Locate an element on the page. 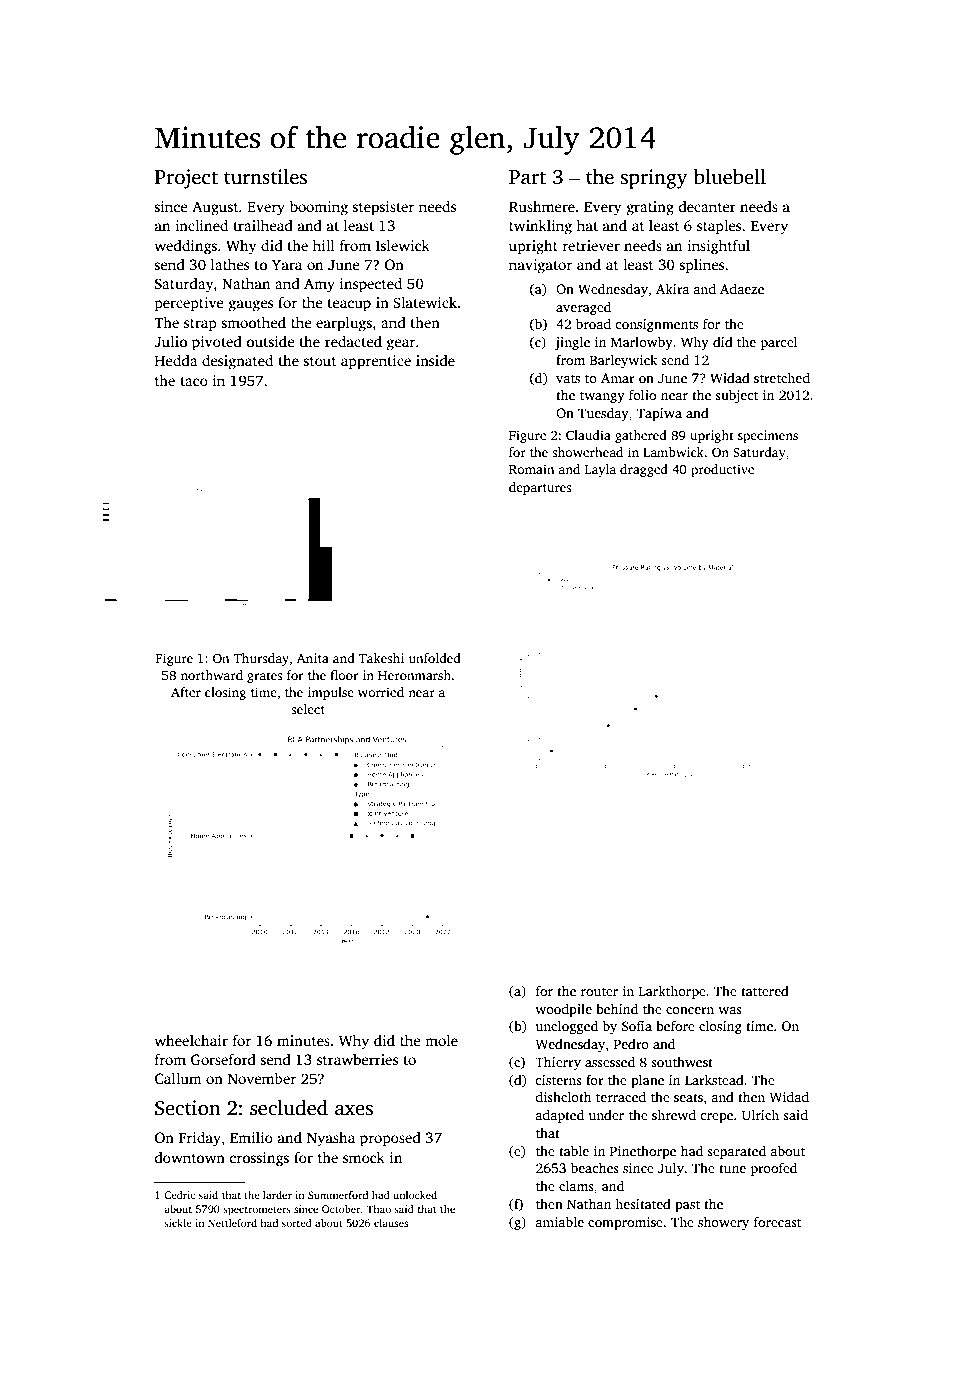  proposed is located at coordinates (390, 1139).
